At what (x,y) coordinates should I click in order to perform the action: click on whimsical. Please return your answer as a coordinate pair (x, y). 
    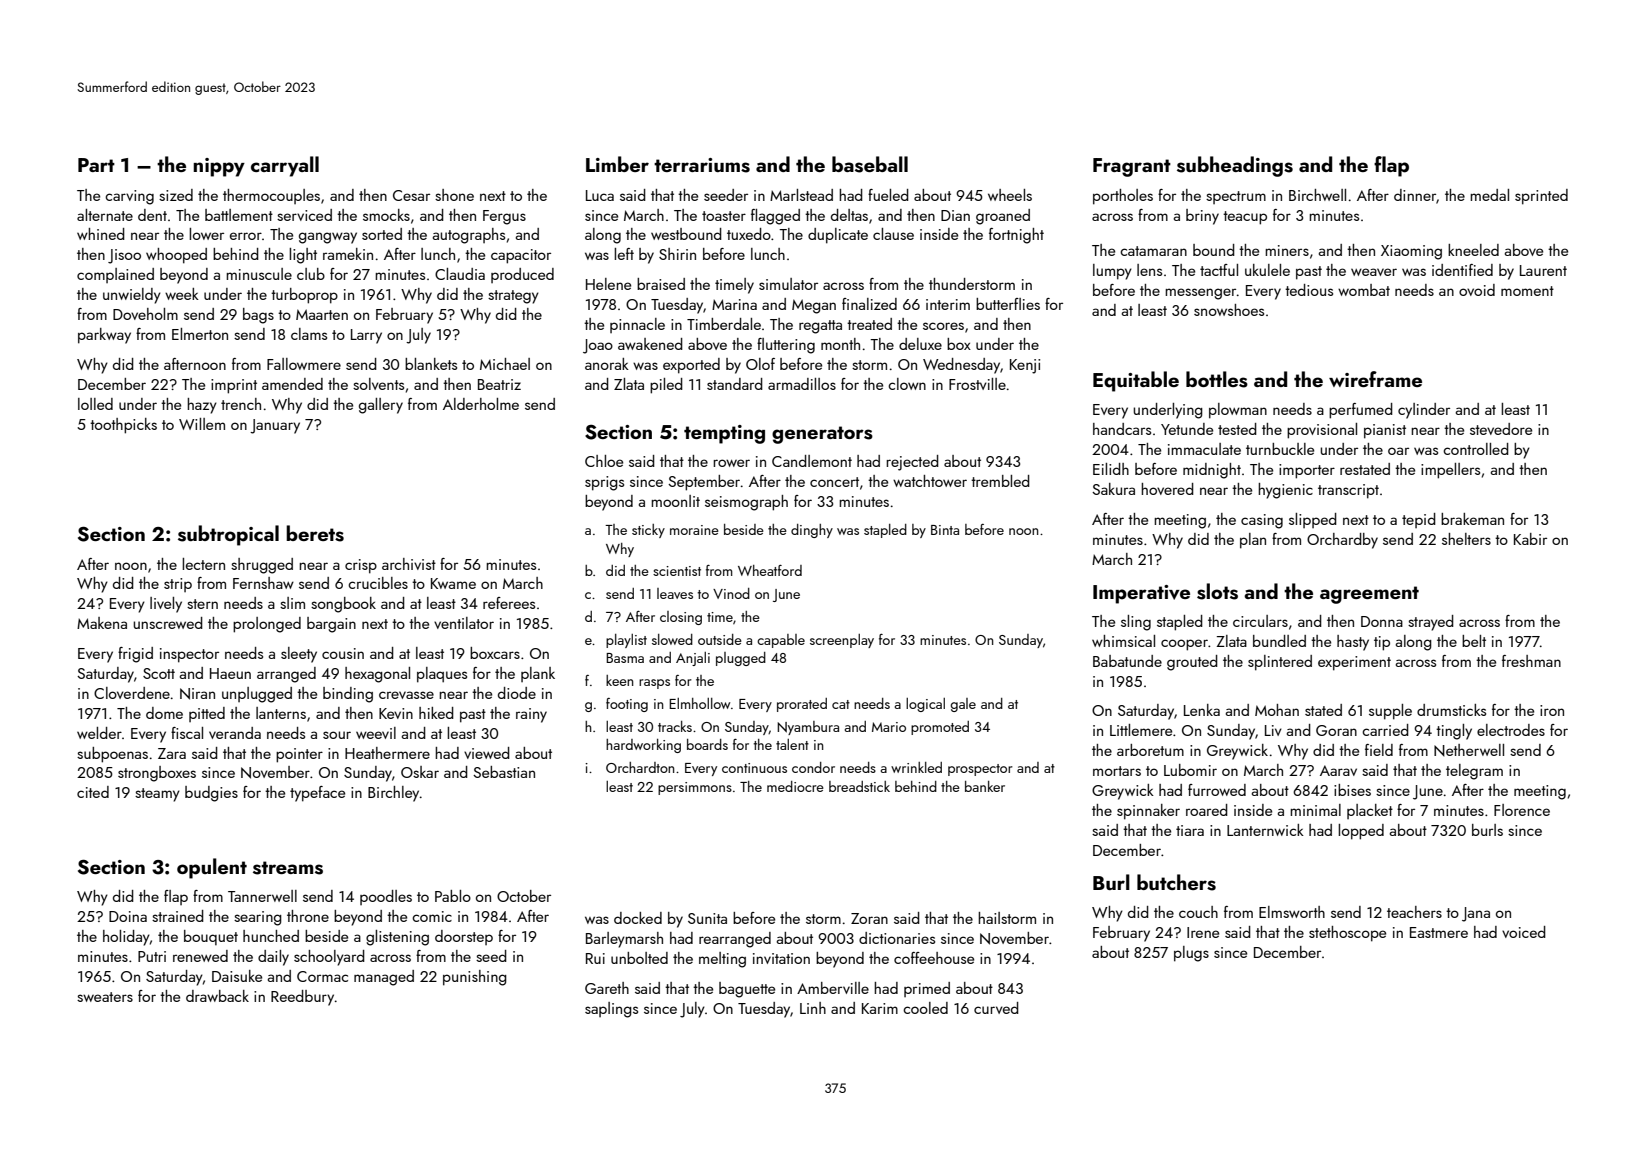
    Looking at the image, I should click on (1123, 641).
